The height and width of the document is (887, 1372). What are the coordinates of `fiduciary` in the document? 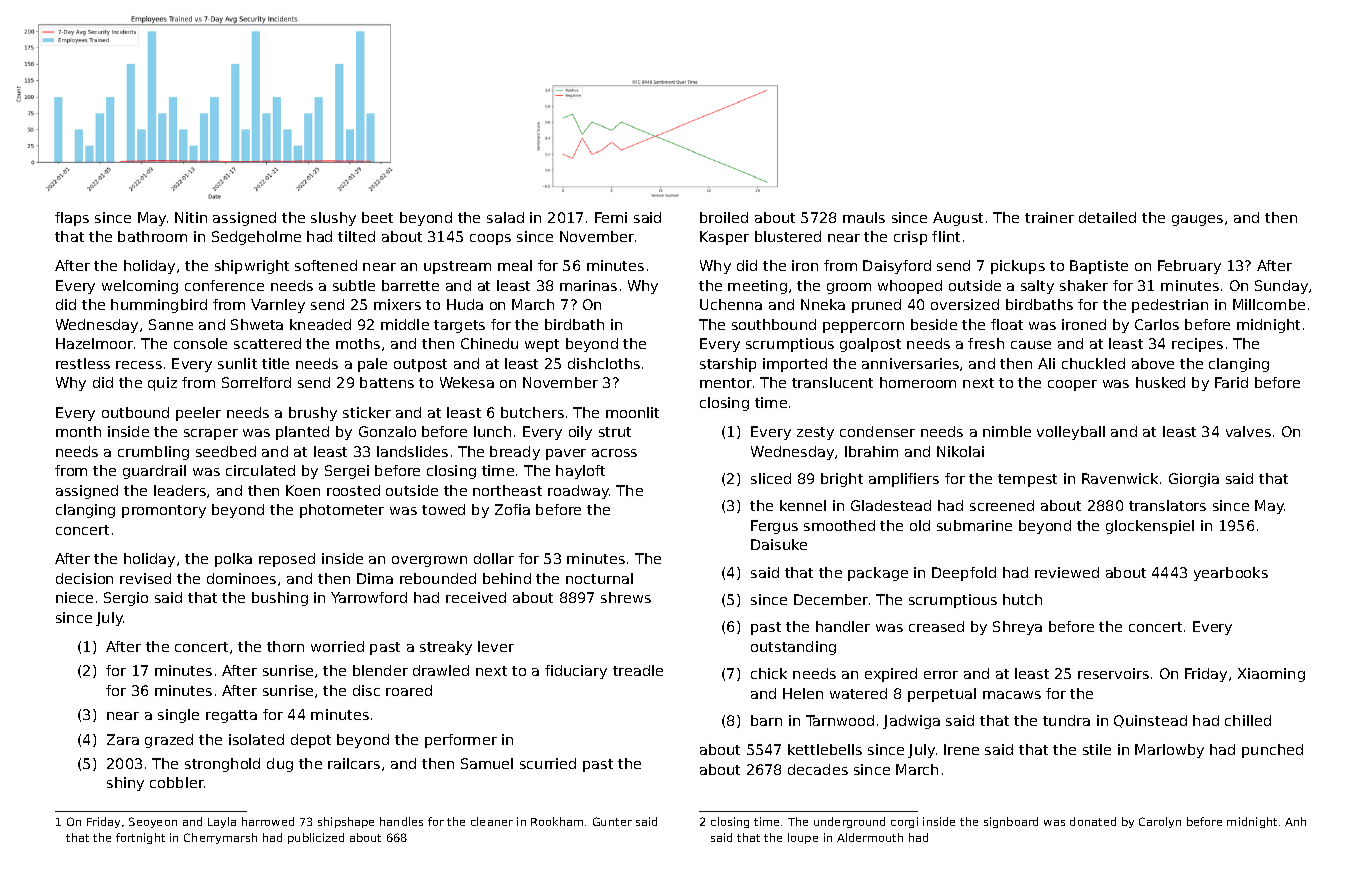 It's located at (576, 672).
